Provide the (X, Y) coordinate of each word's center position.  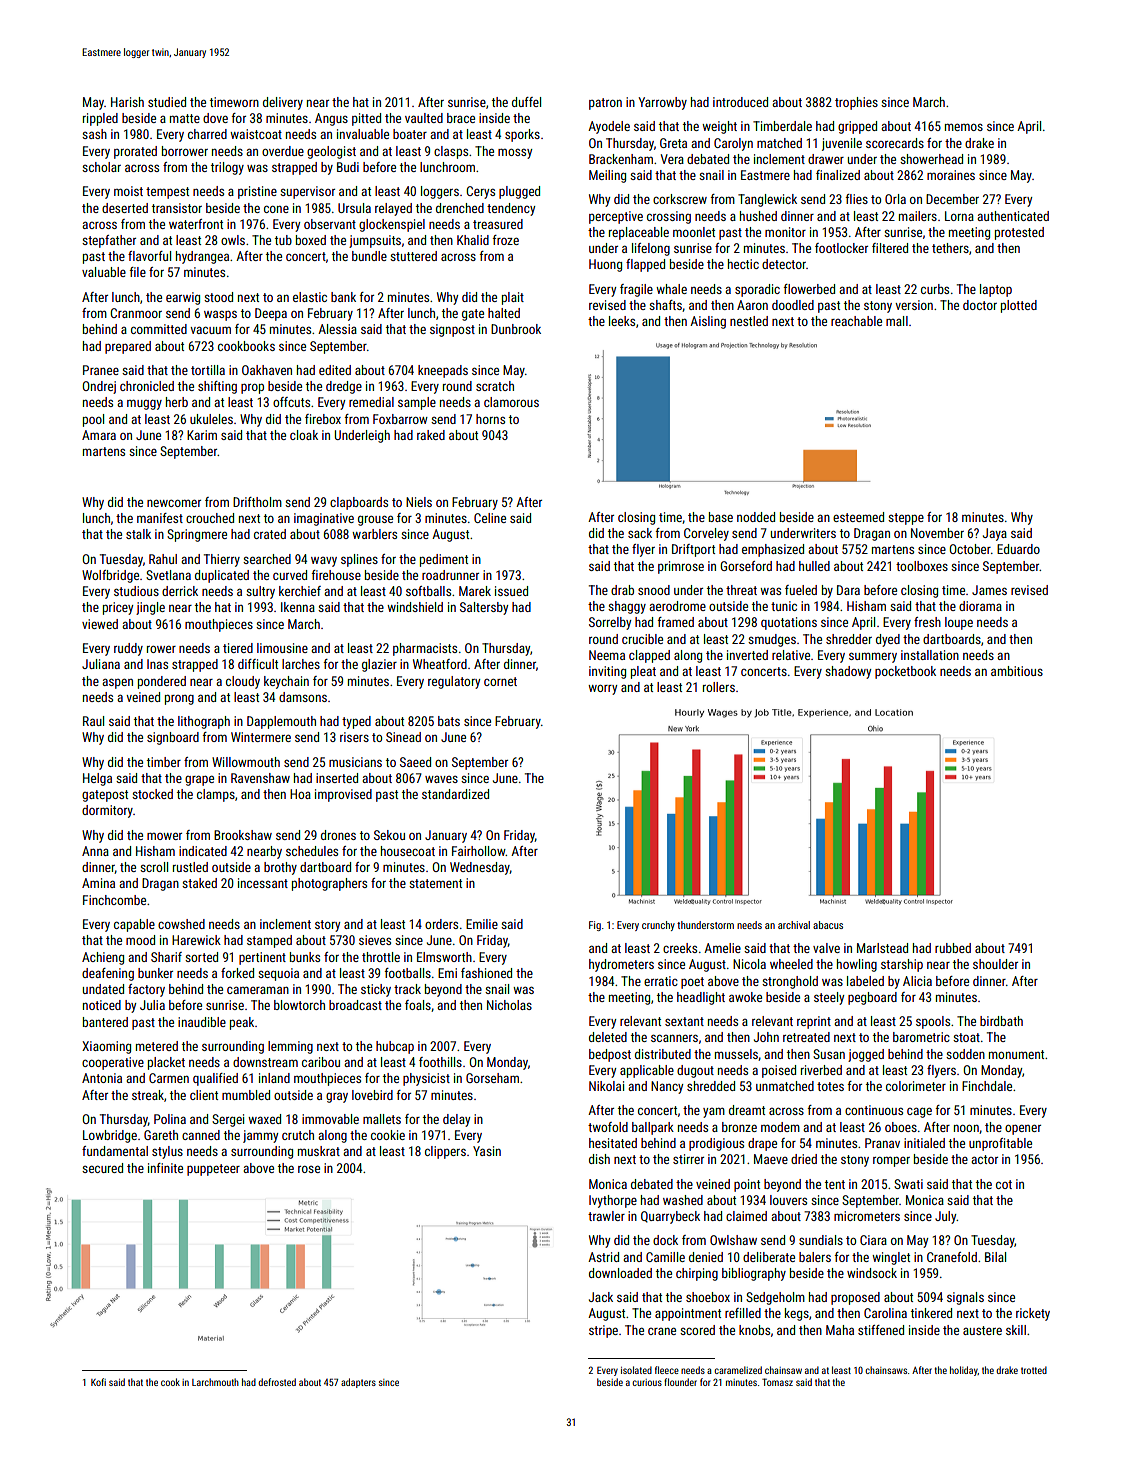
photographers (329, 884)
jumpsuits (375, 241)
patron (605, 104)
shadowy (848, 672)
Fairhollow (479, 851)
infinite (165, 1168)
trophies (856, 103)
